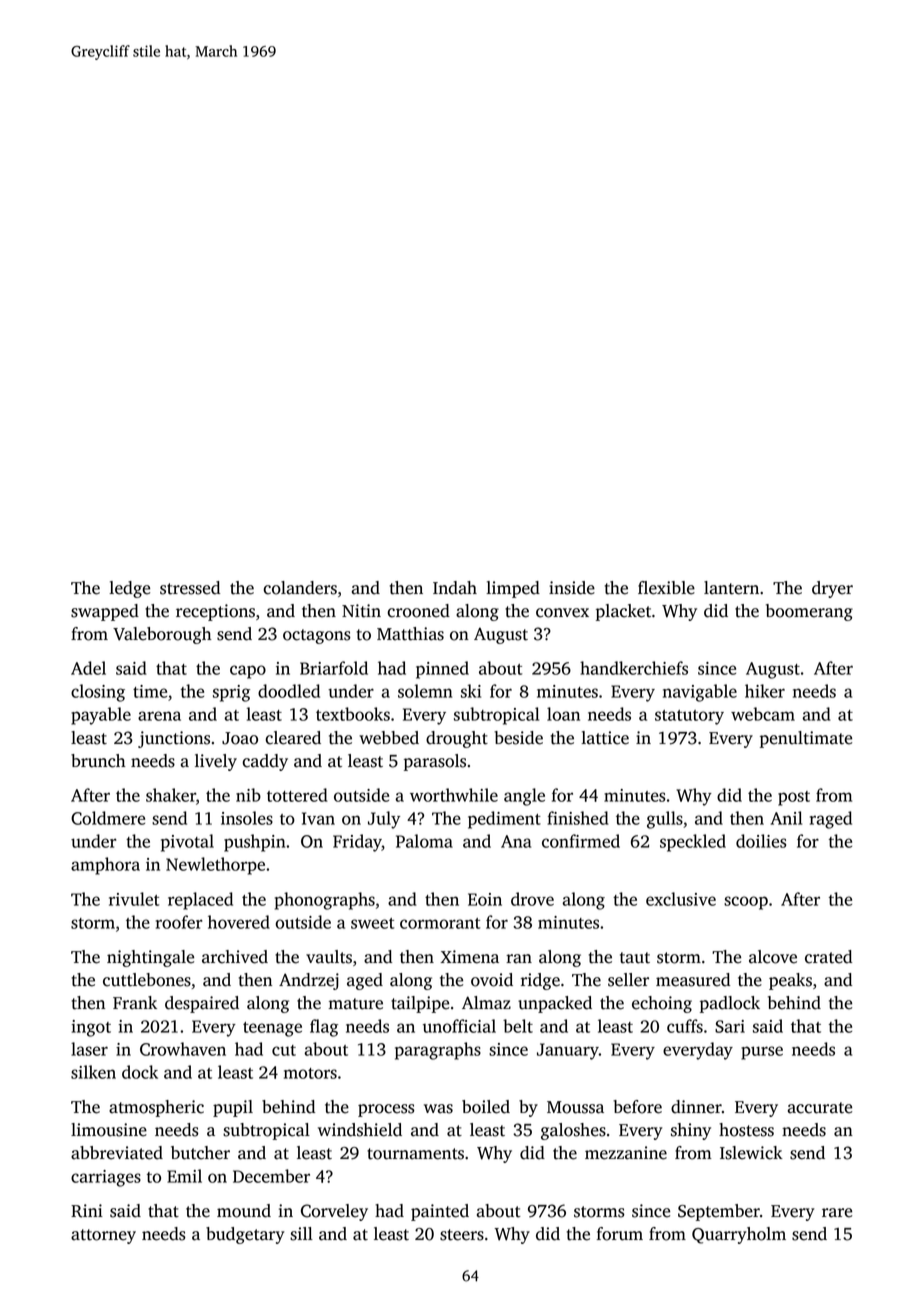 This screenshot has height=1314, width=924. I want to click on Corveley, so click(334, 1212).
